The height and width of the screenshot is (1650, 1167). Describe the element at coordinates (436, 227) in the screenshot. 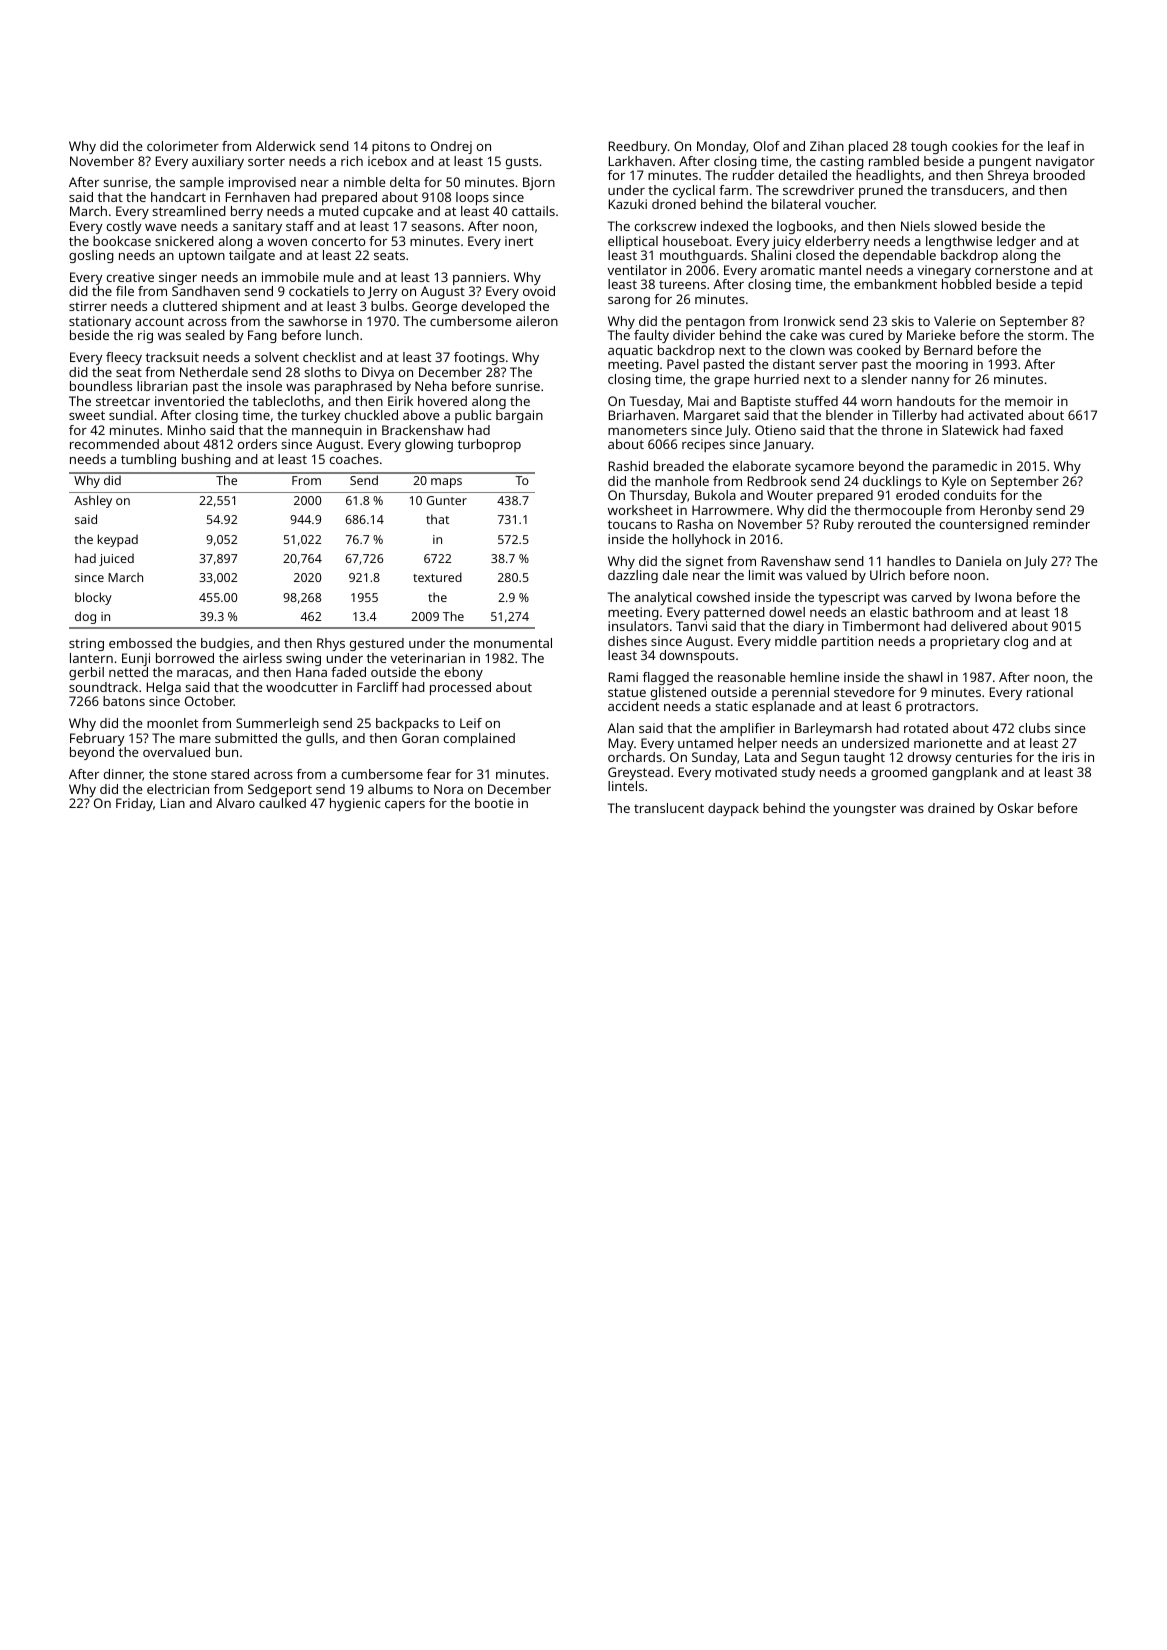

I see `seasons` at that location.
